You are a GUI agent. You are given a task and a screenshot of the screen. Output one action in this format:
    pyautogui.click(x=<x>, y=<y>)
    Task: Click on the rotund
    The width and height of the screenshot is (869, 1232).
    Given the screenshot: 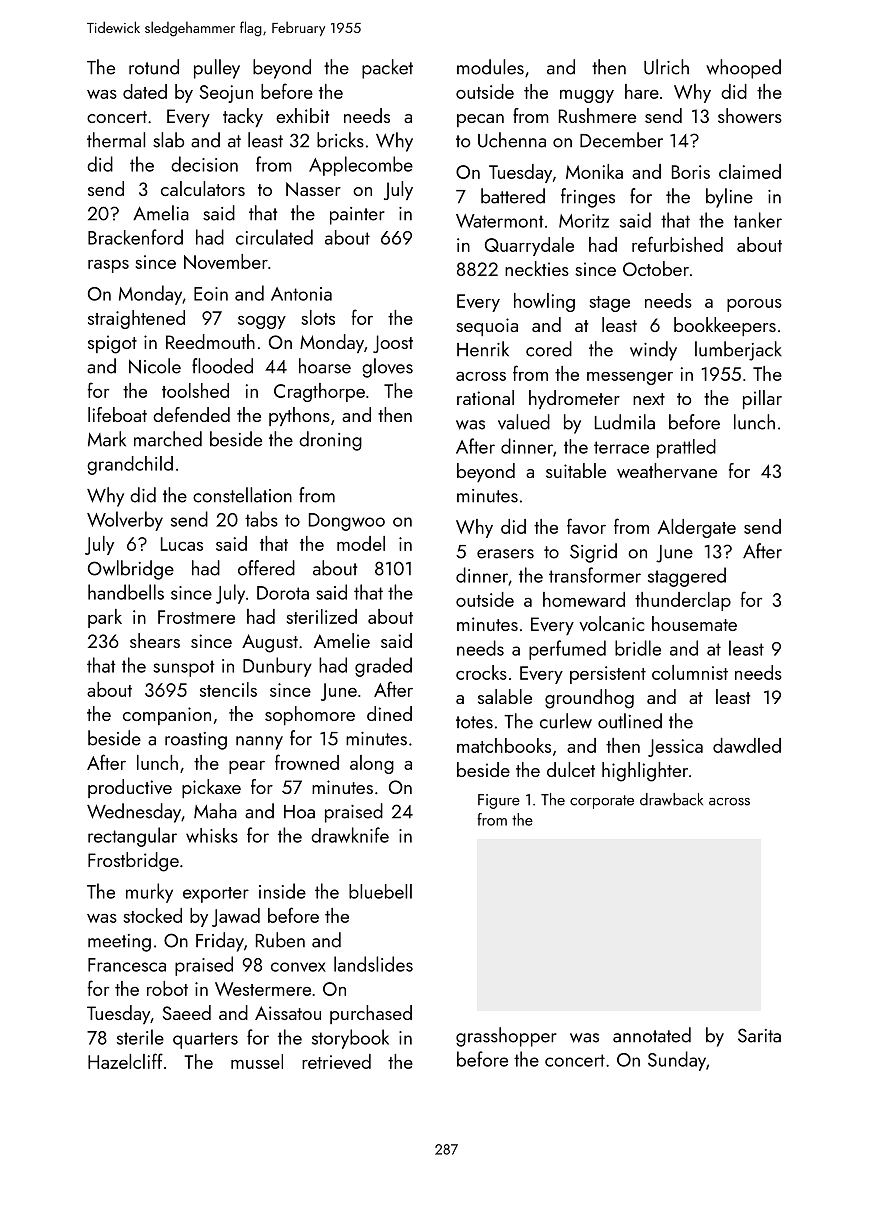 What is the action you would take?
    pyautogui.click(x=154, y=67)
